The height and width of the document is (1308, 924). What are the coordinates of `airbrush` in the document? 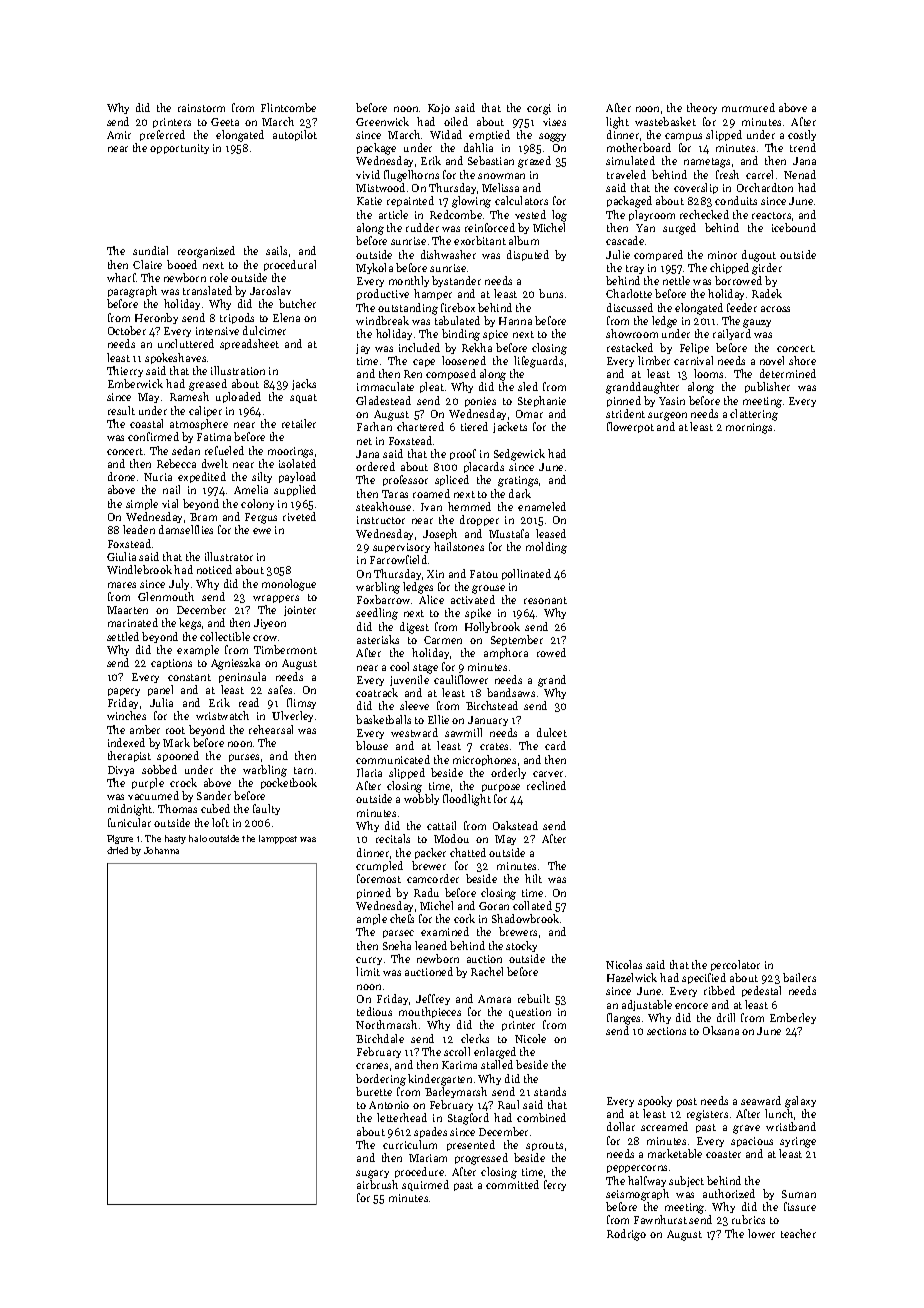 It's located at (377, 1184).
